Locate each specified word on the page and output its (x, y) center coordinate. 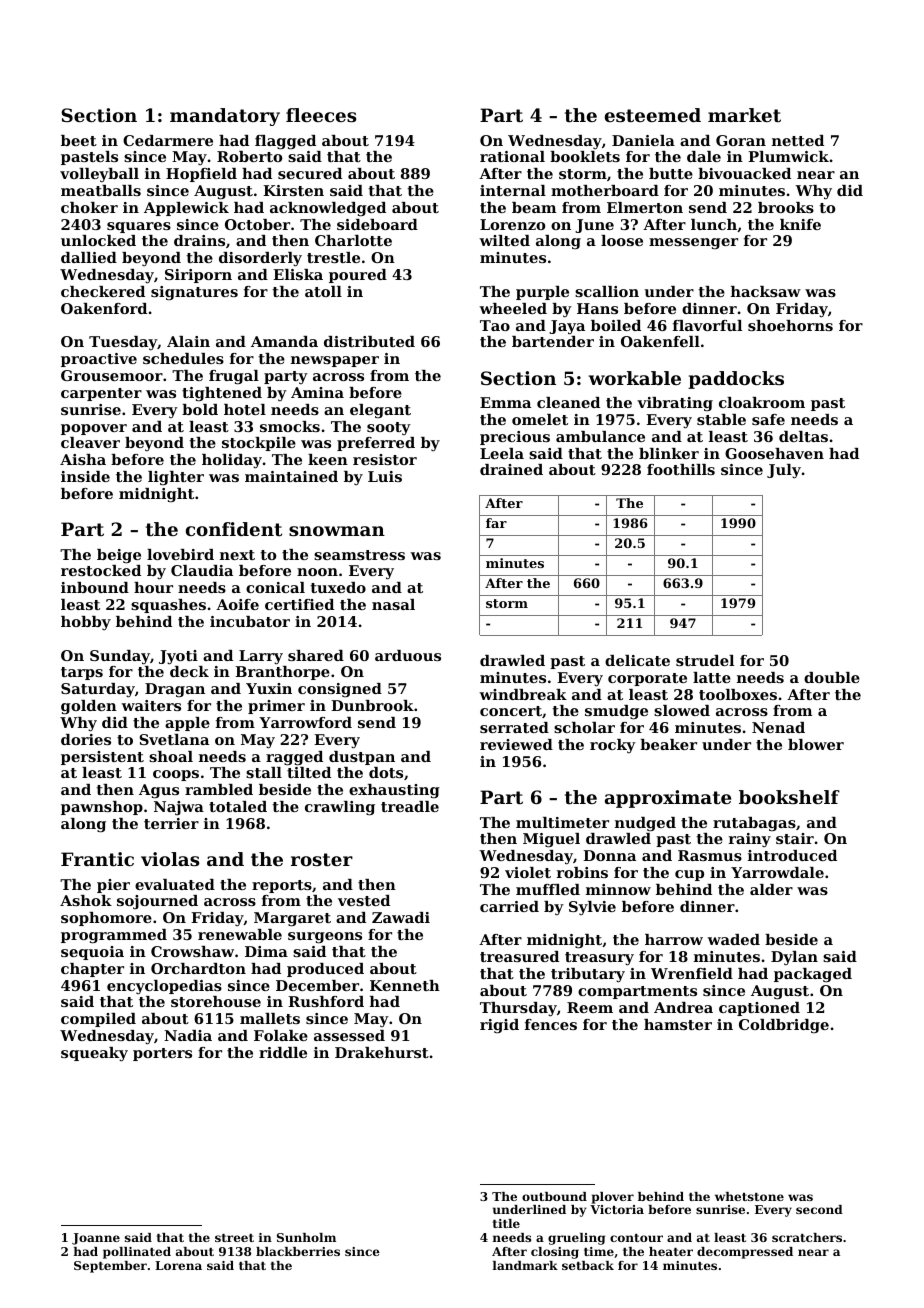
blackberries (298, 1251)
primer (276, 707)
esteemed (653, 115)
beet (79, 140)
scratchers (807, 1237)
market (744, 115)
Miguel (551, 840)
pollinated (137, 1253)
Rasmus (710, 855)
